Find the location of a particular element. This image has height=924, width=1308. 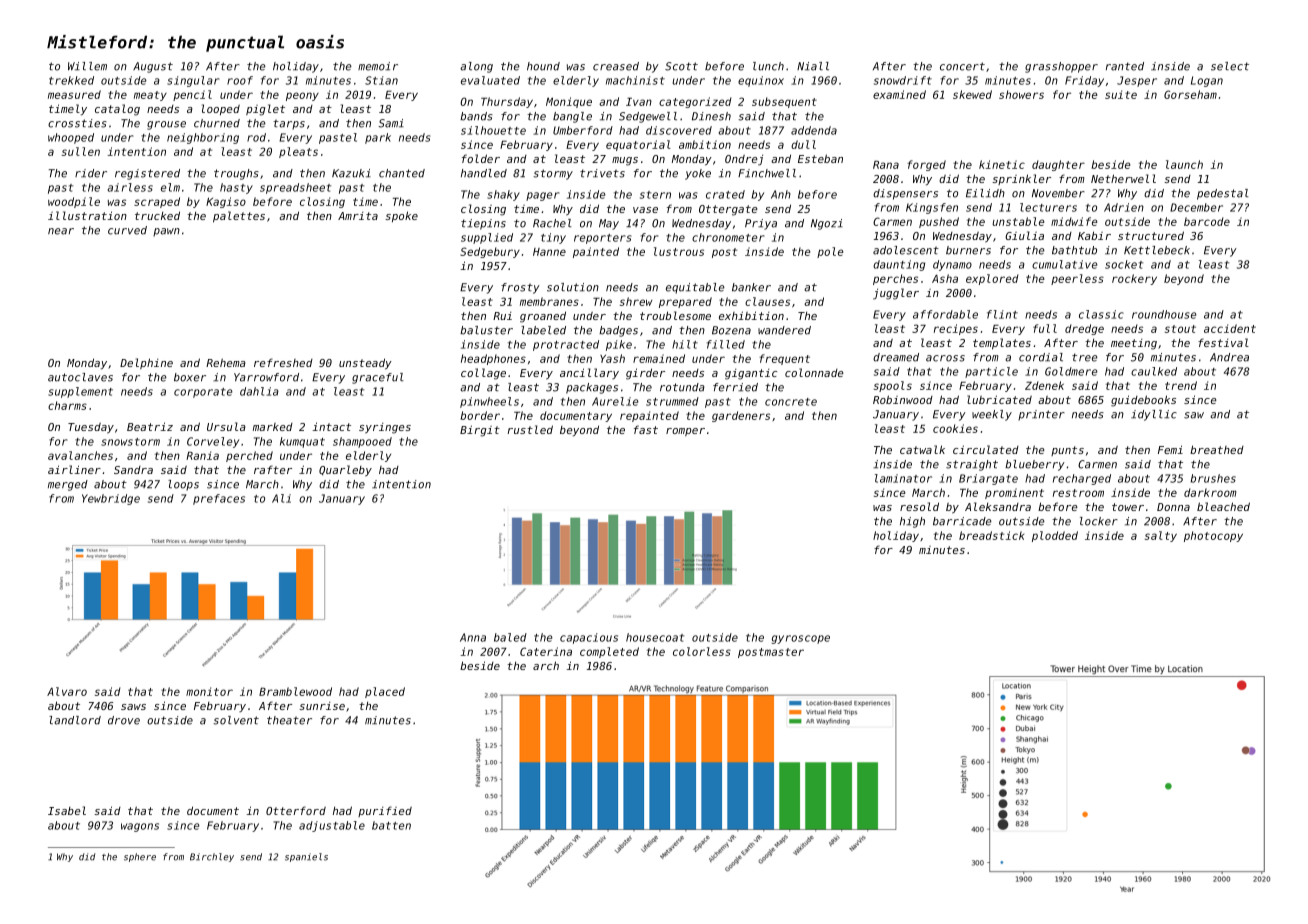

refreshed is located at coordinates (283, 362).
